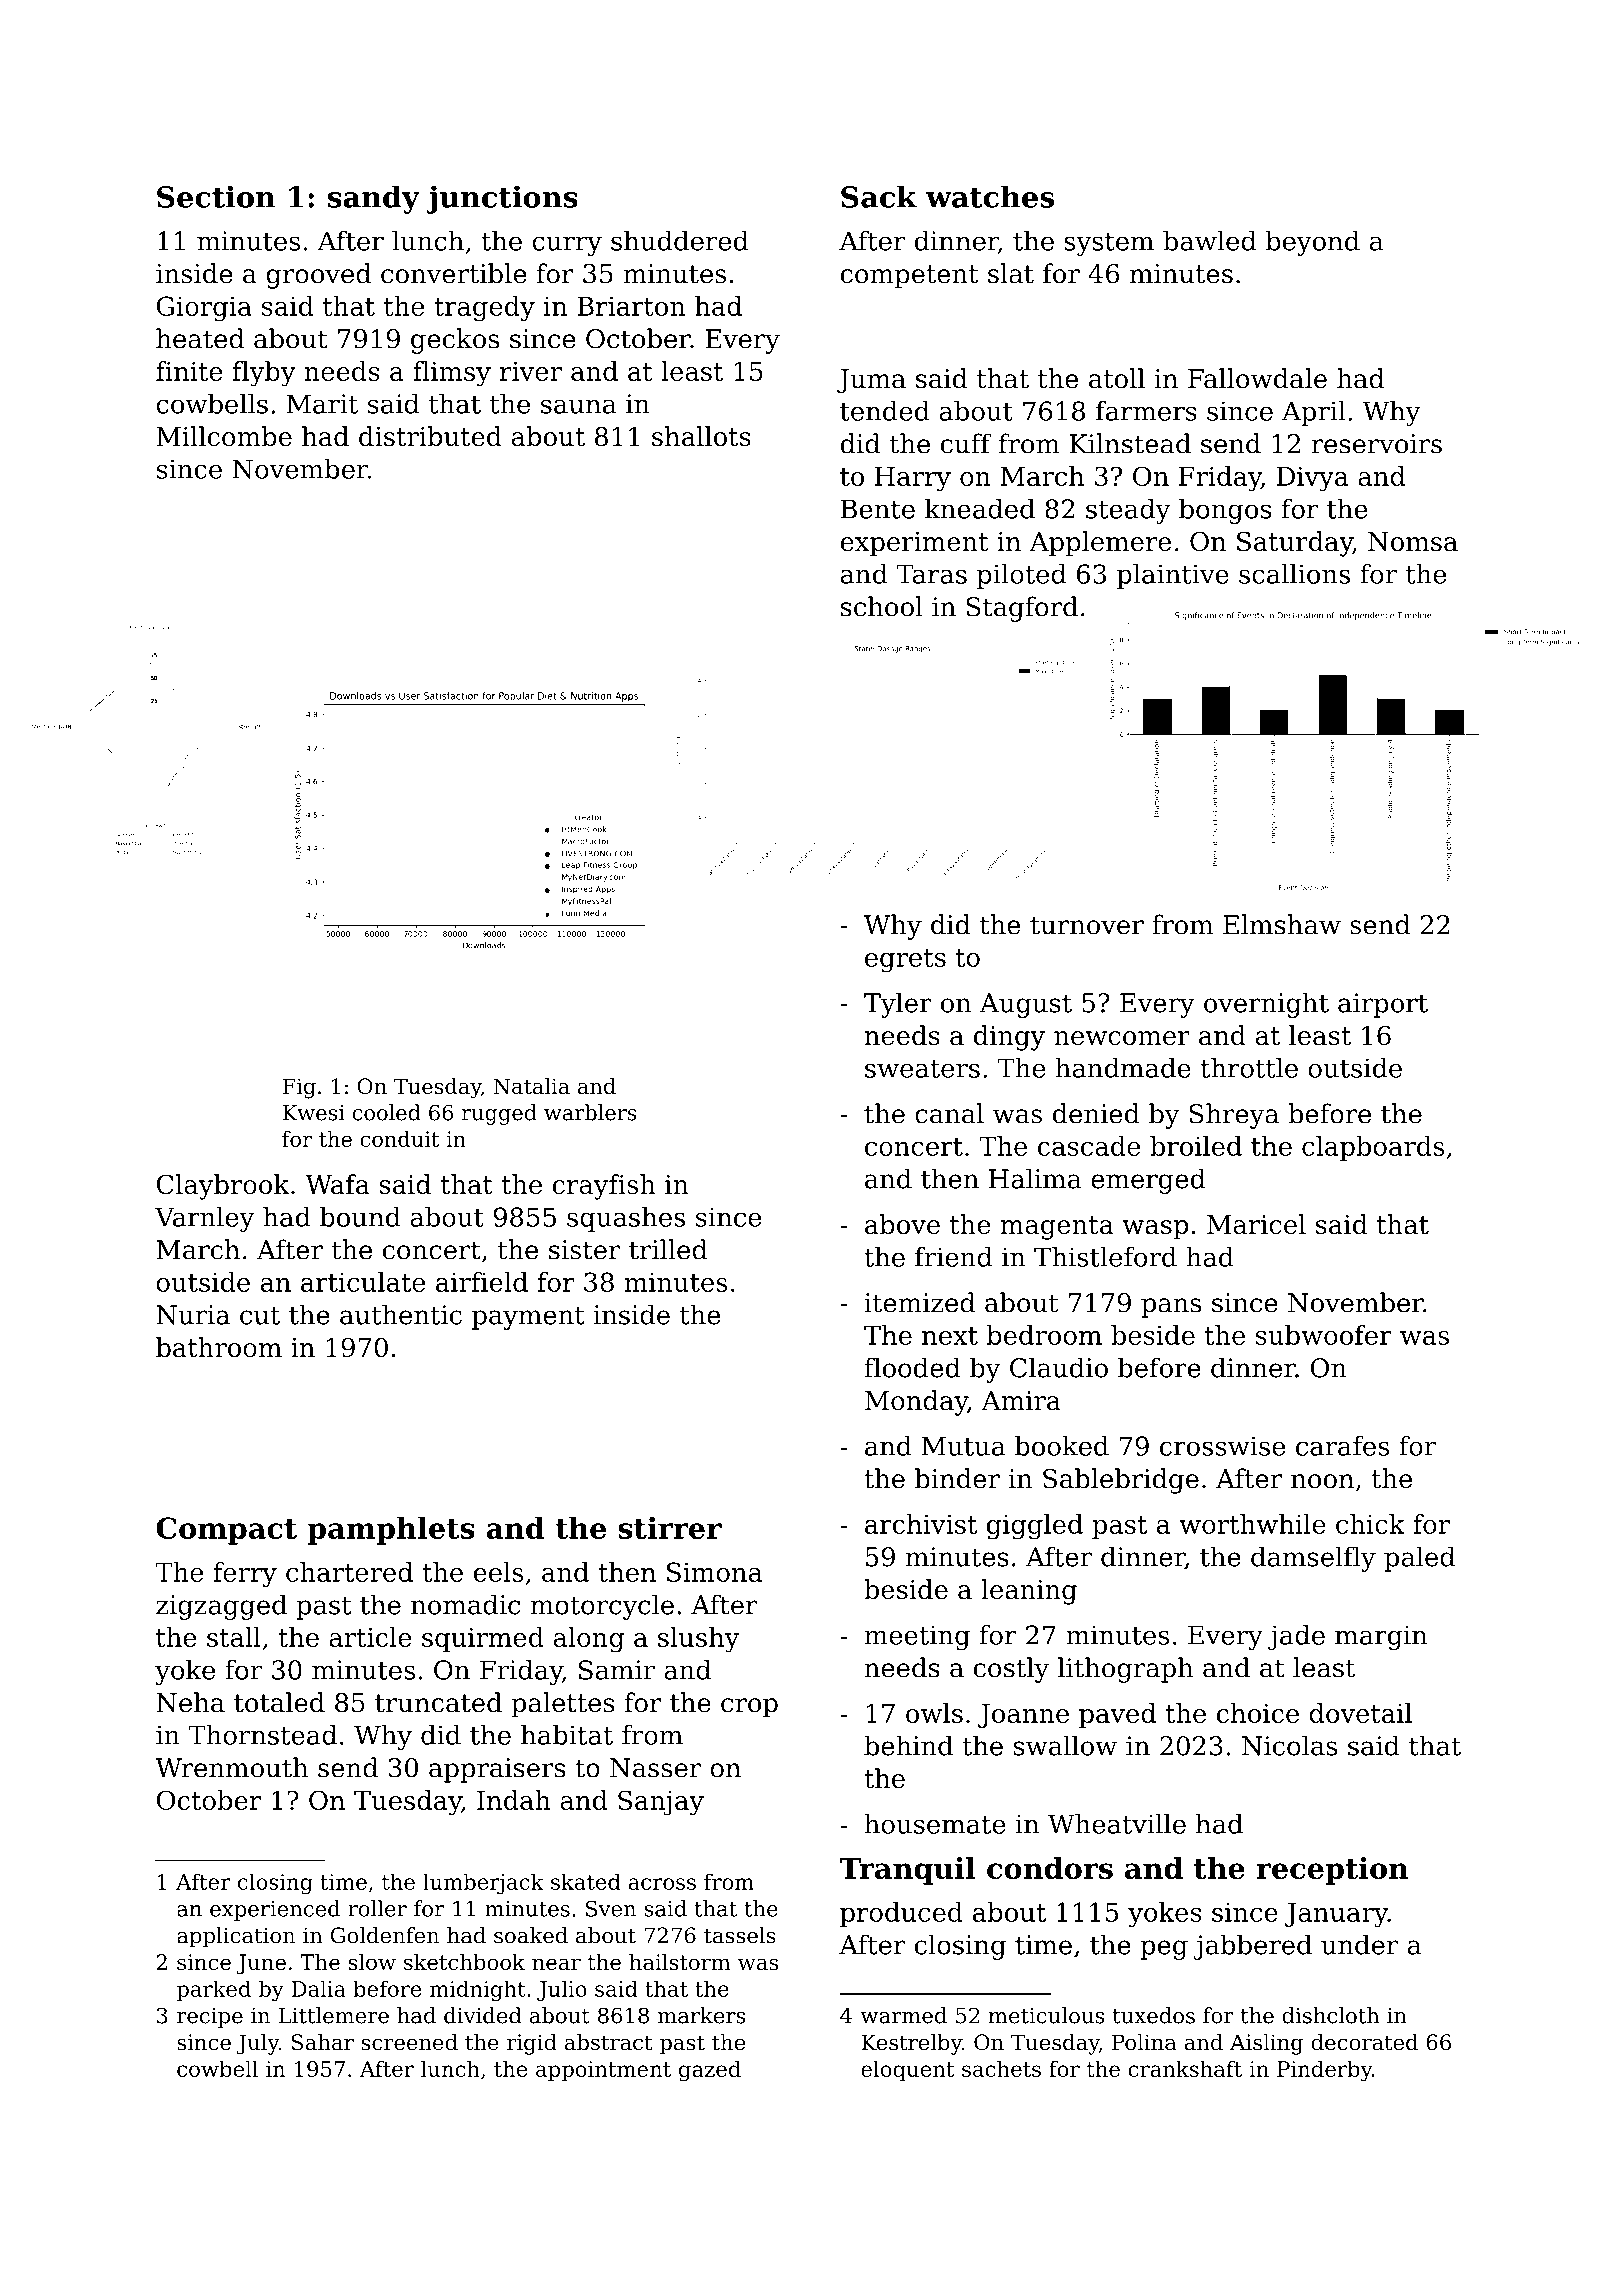 This image has height=2292, width=1620. I want to click on distributed, so click(430, 436).
